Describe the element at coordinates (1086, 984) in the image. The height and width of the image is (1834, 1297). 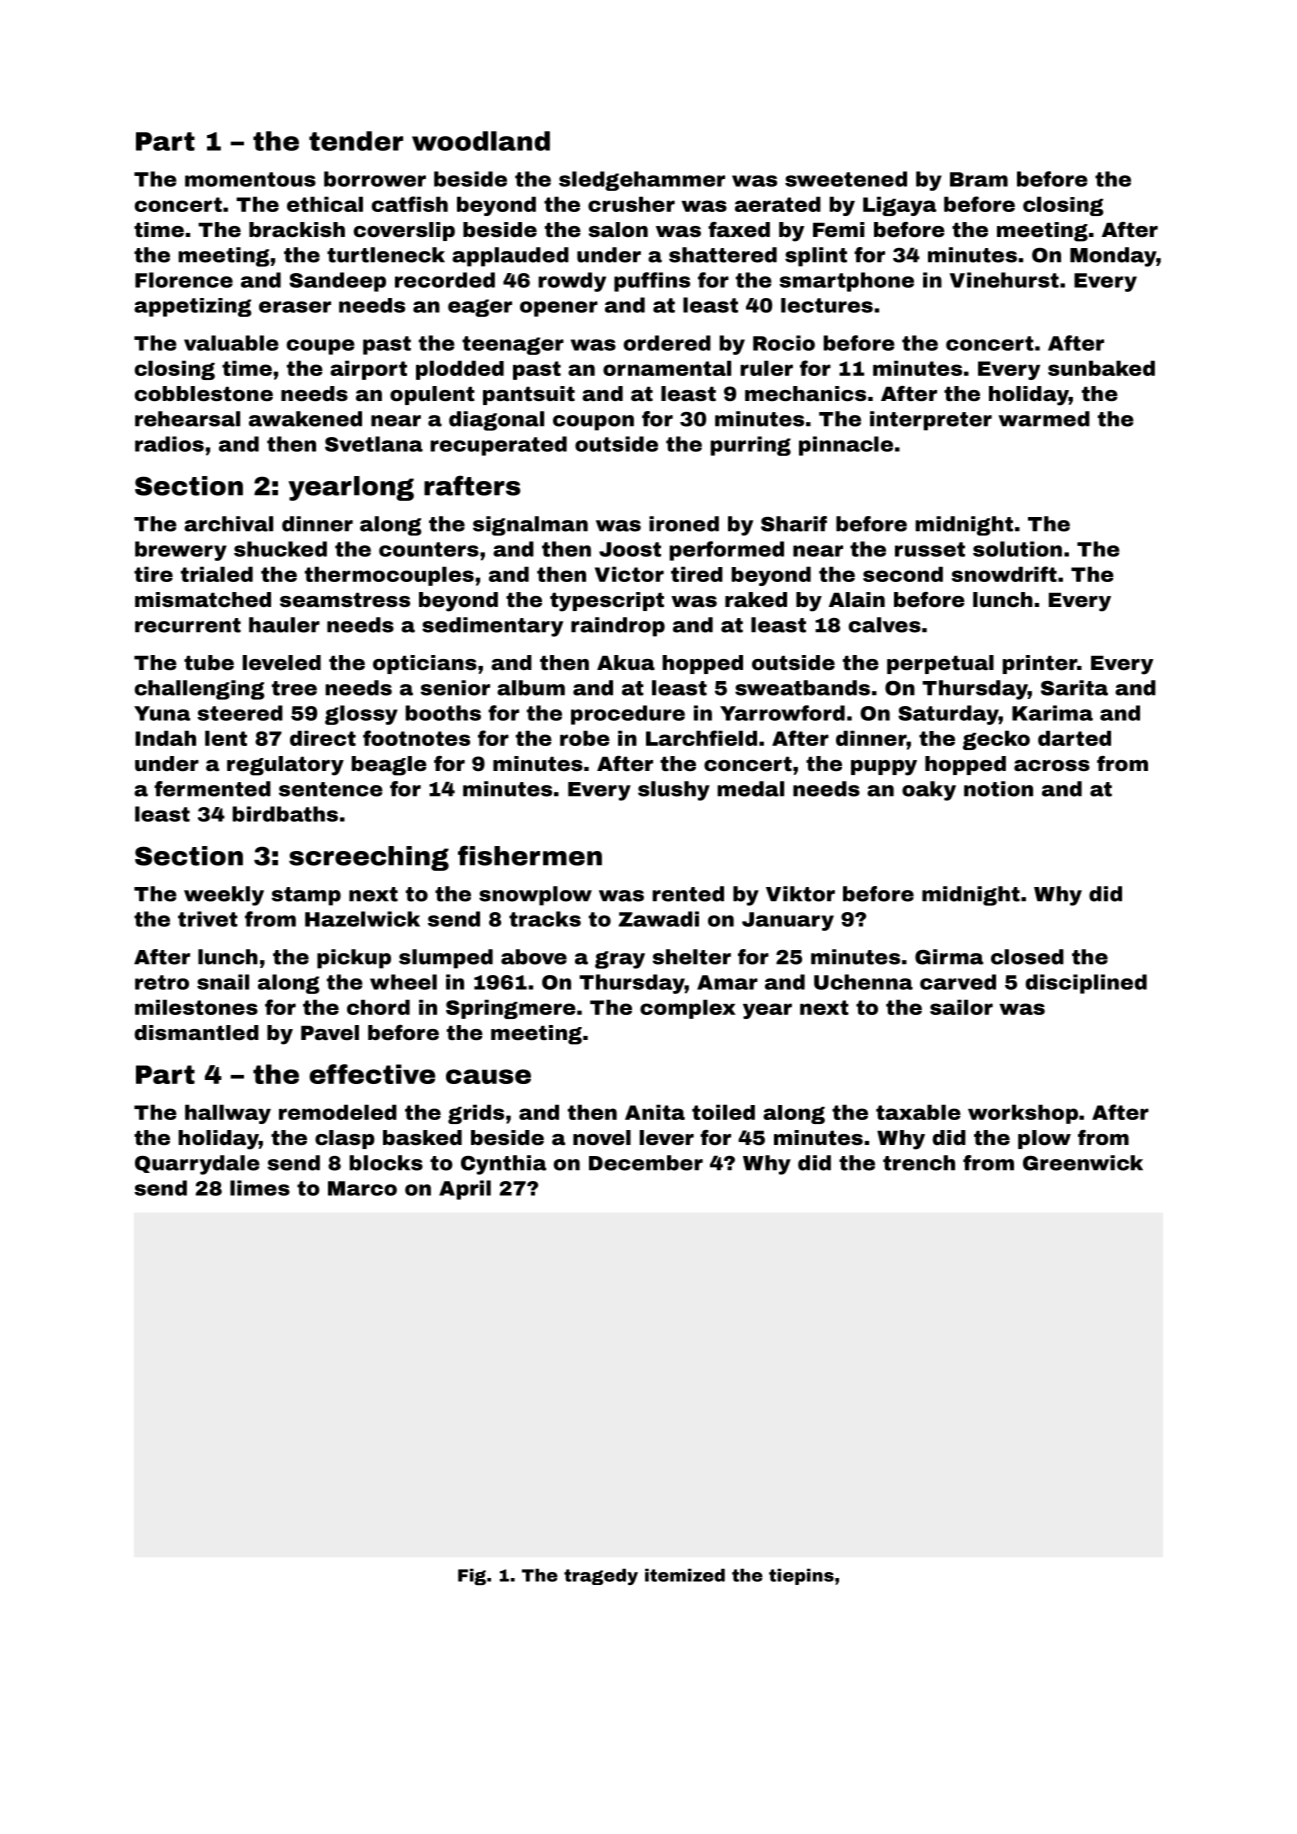
I see `disciplined` at that location.
